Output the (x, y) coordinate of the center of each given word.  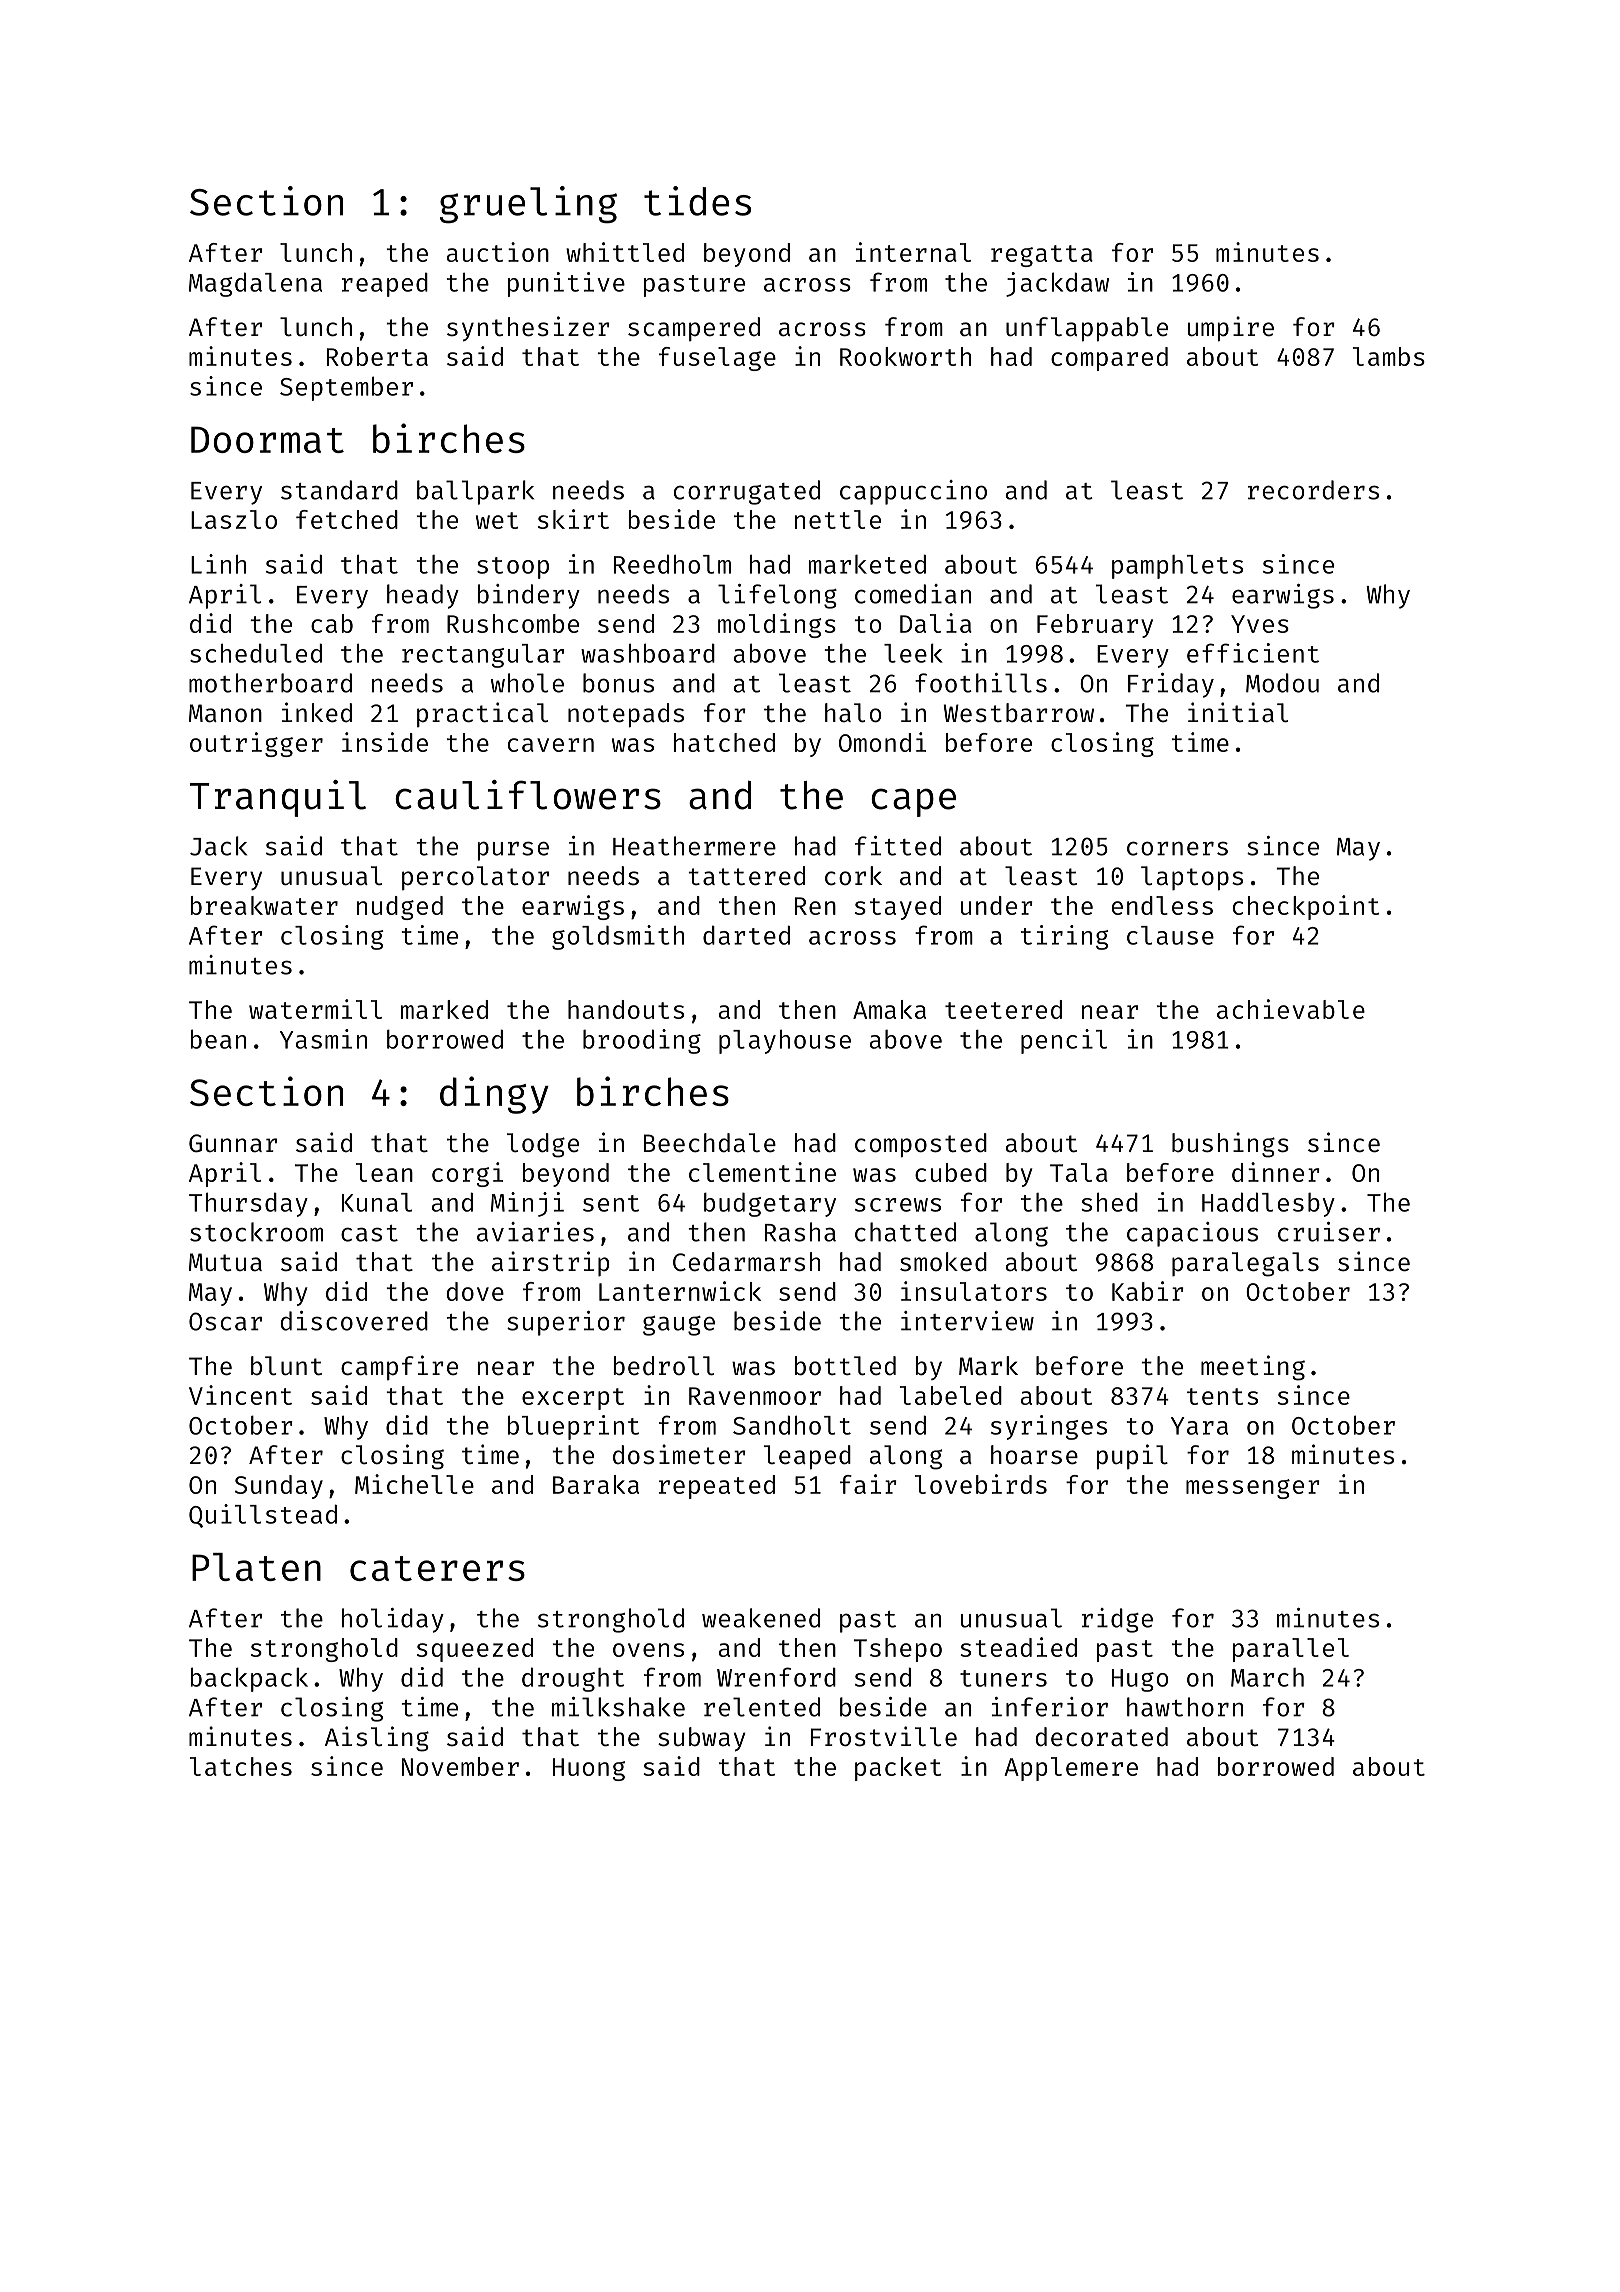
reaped (385, 285)
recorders (1313, 490)
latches (241, 1766)
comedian (913, 594)
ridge (1117, 1620)
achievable (1291, 1009)
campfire (399, 1367)
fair (868, 1484)
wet (497, 520)
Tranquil (278, 798)
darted (746, 935)
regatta (1042, 256)
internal (913, 252)
